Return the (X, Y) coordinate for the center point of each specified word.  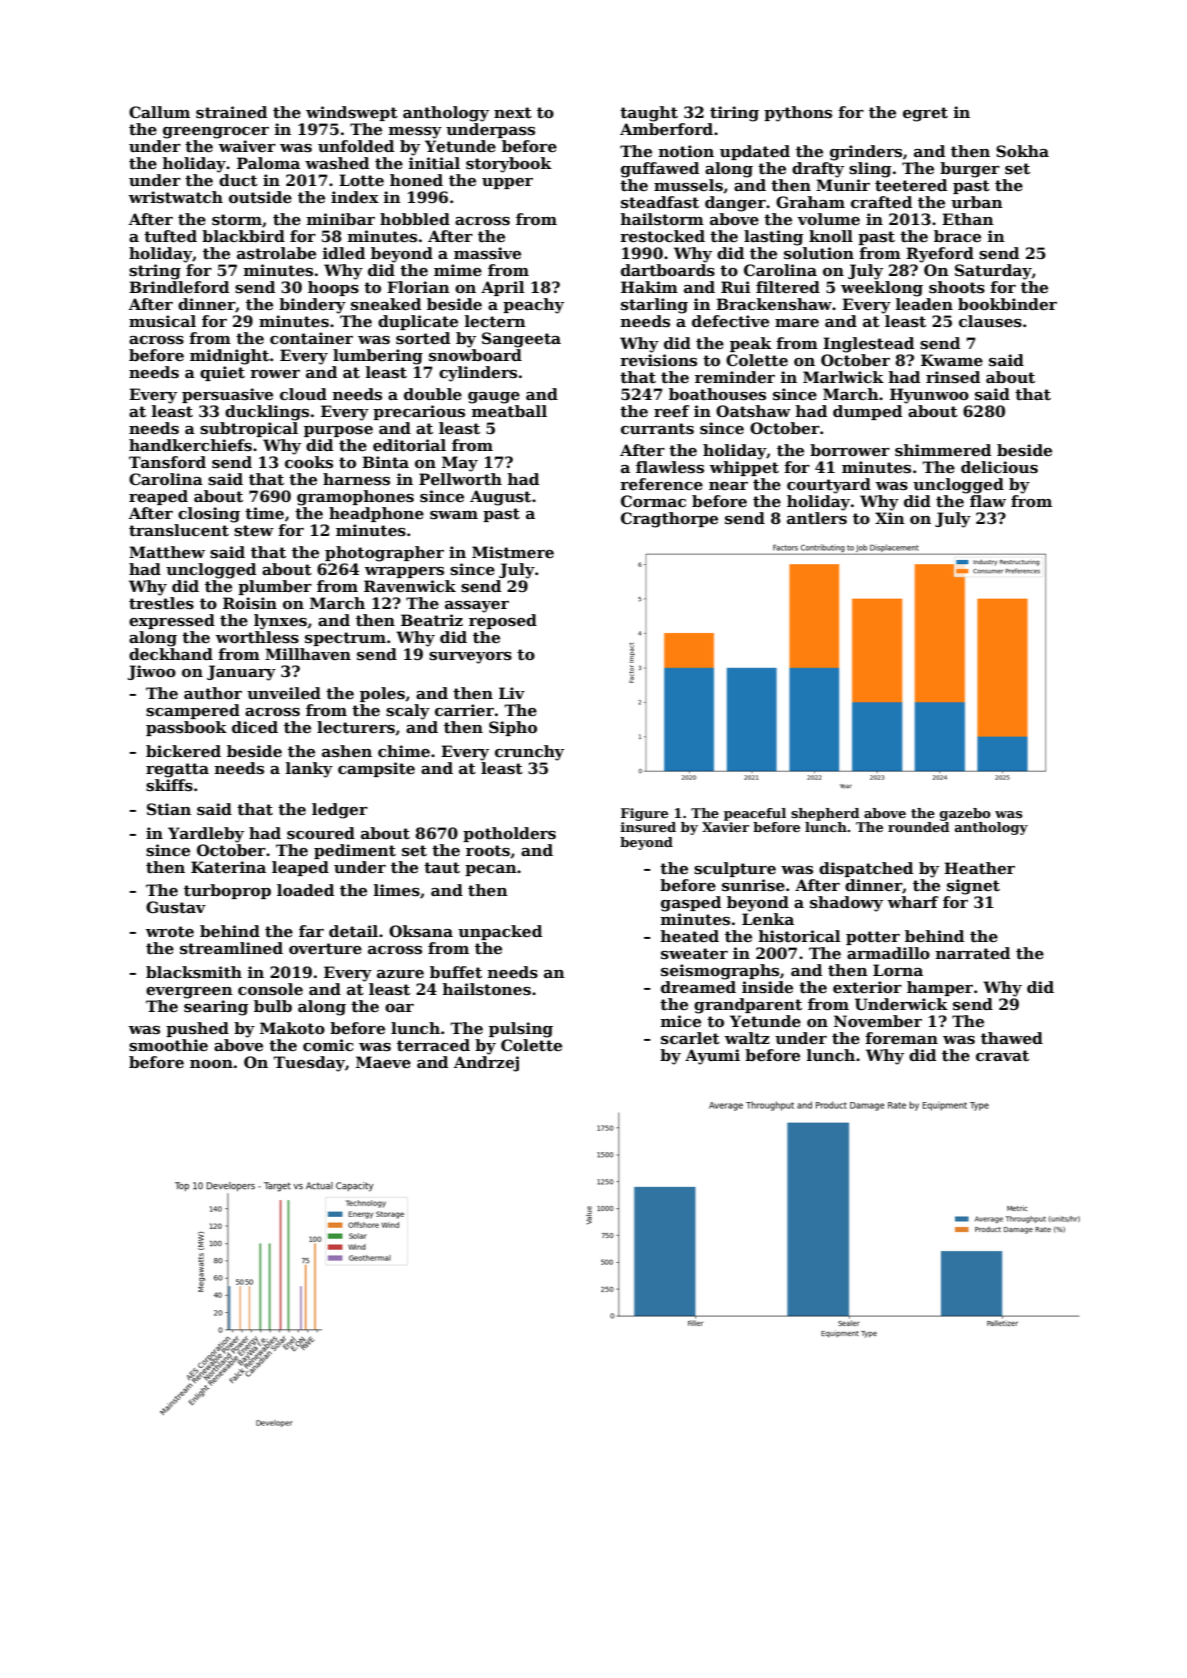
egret (925, 114)
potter (873, 938)
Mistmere (513, 552)
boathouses (717, 394)
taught (649, 114)
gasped (691, 904)
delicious (999, 467)
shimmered (943, 450)
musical (162, 321)
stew (254, 530)
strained (231, 112)
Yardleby (206, 835)
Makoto (292, 1028)
